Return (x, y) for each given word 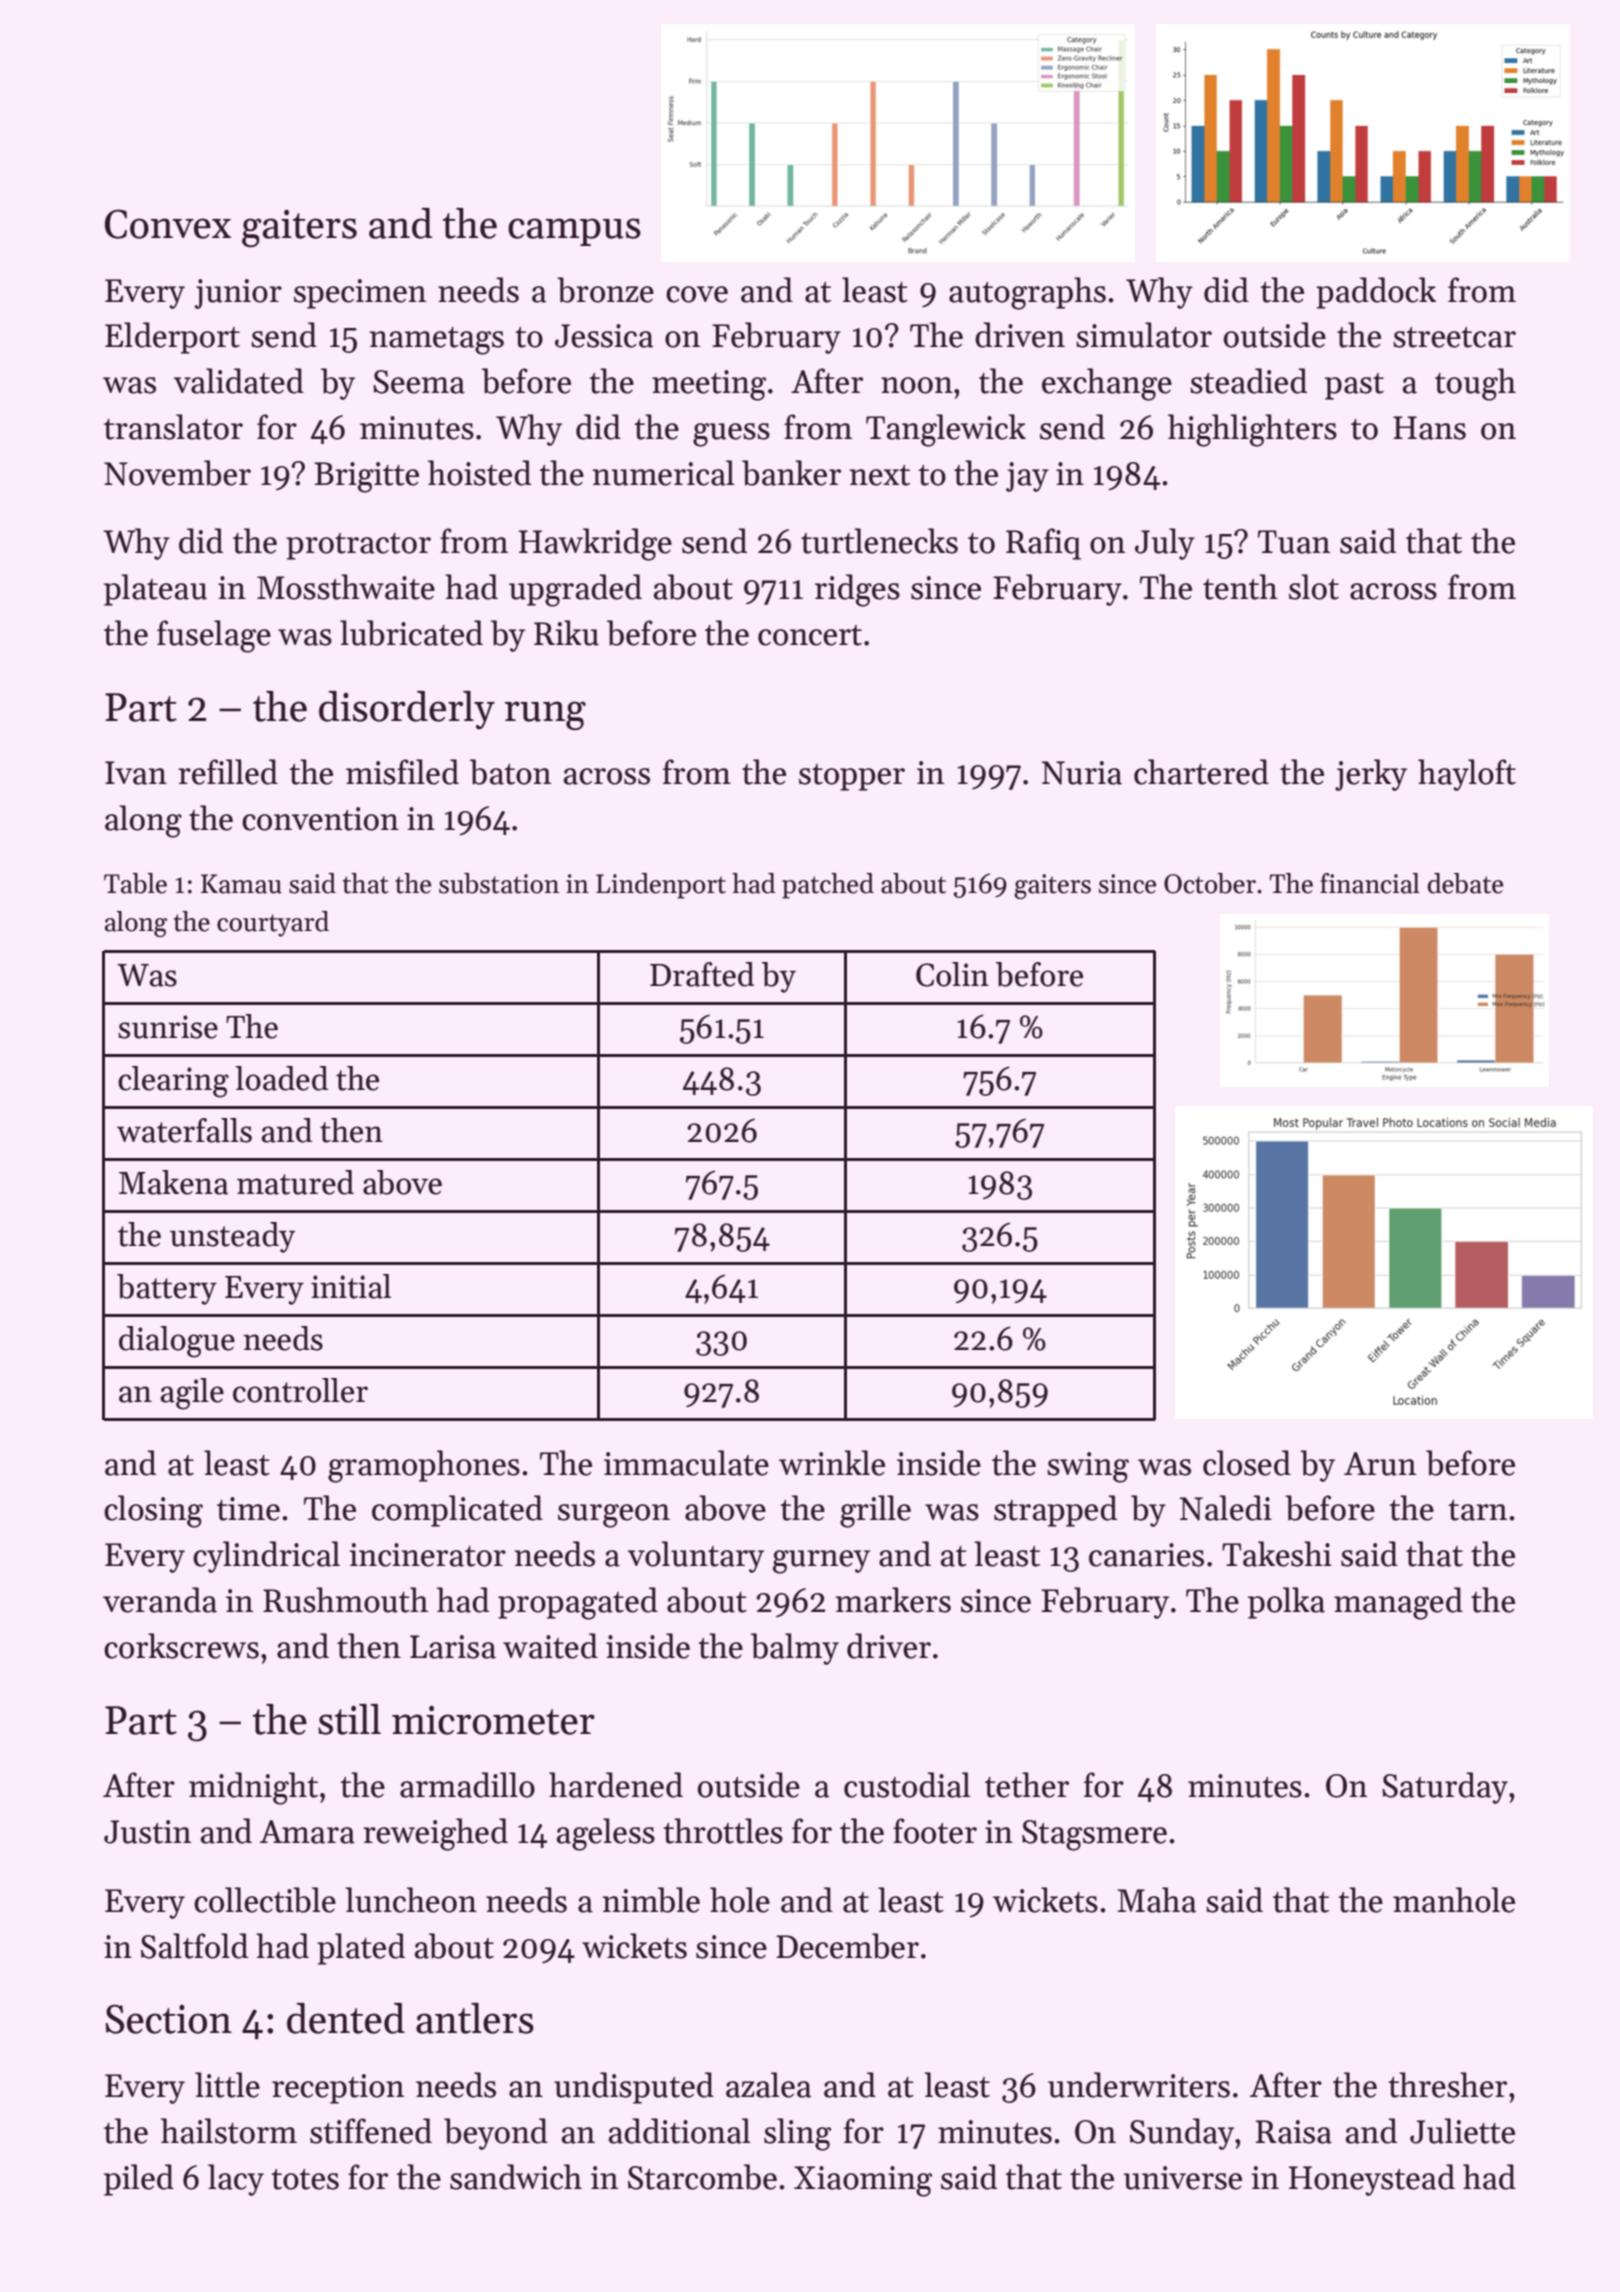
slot (1314, 587)
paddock (1376, 293)
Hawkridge (595, 544)
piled (139, 2180)
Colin (952, 974)
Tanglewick (946, 430)
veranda (160, 1600)
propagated (578, 1603)
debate (1465, 883)
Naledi (1226, 1508)
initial (351, 1286)
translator (173, 427)
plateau (155, 590)
